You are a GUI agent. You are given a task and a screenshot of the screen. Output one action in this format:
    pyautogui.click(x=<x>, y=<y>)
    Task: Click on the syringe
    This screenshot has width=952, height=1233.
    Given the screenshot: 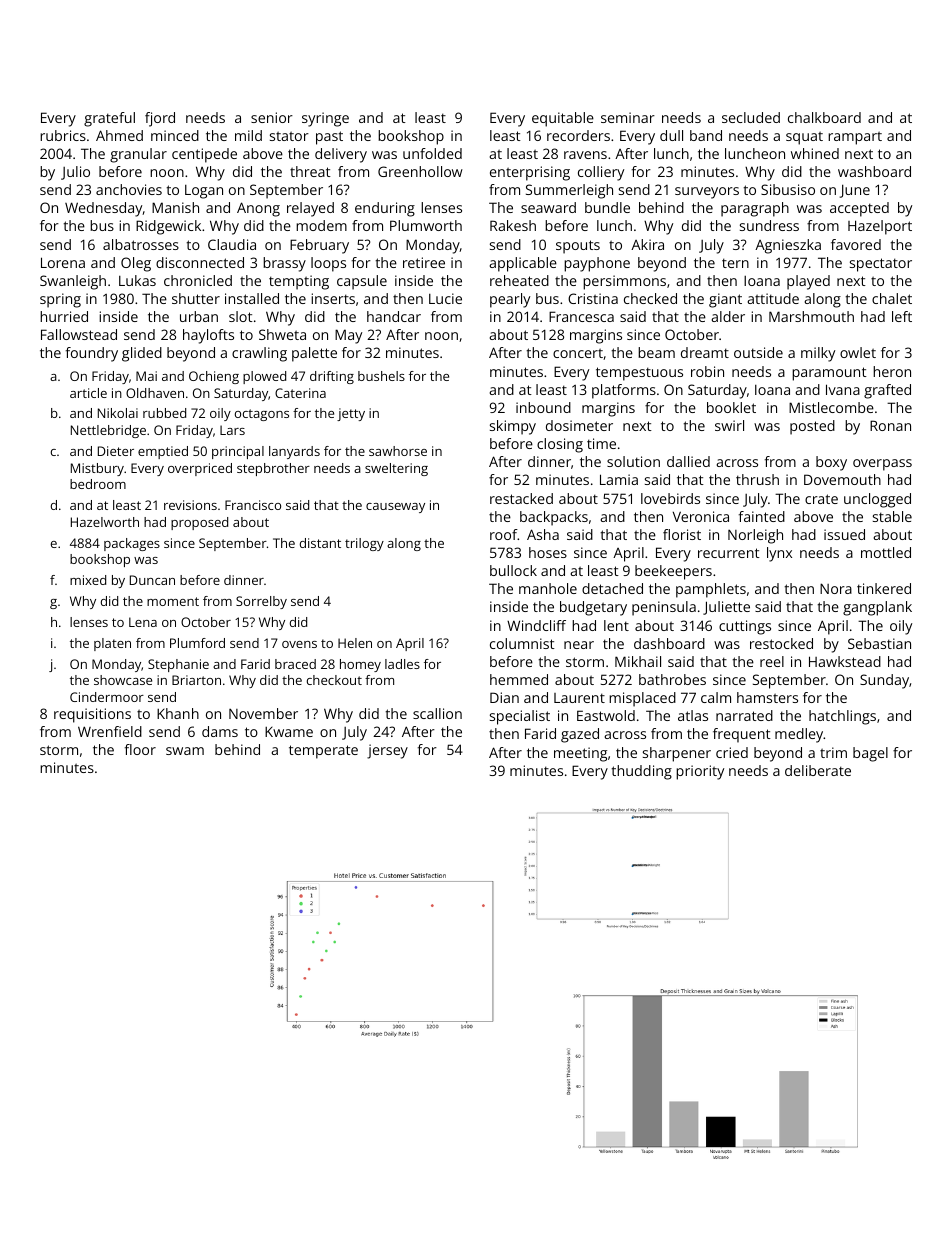 What is the action you would take?
    pyautogui.click(x=325, y=119)
